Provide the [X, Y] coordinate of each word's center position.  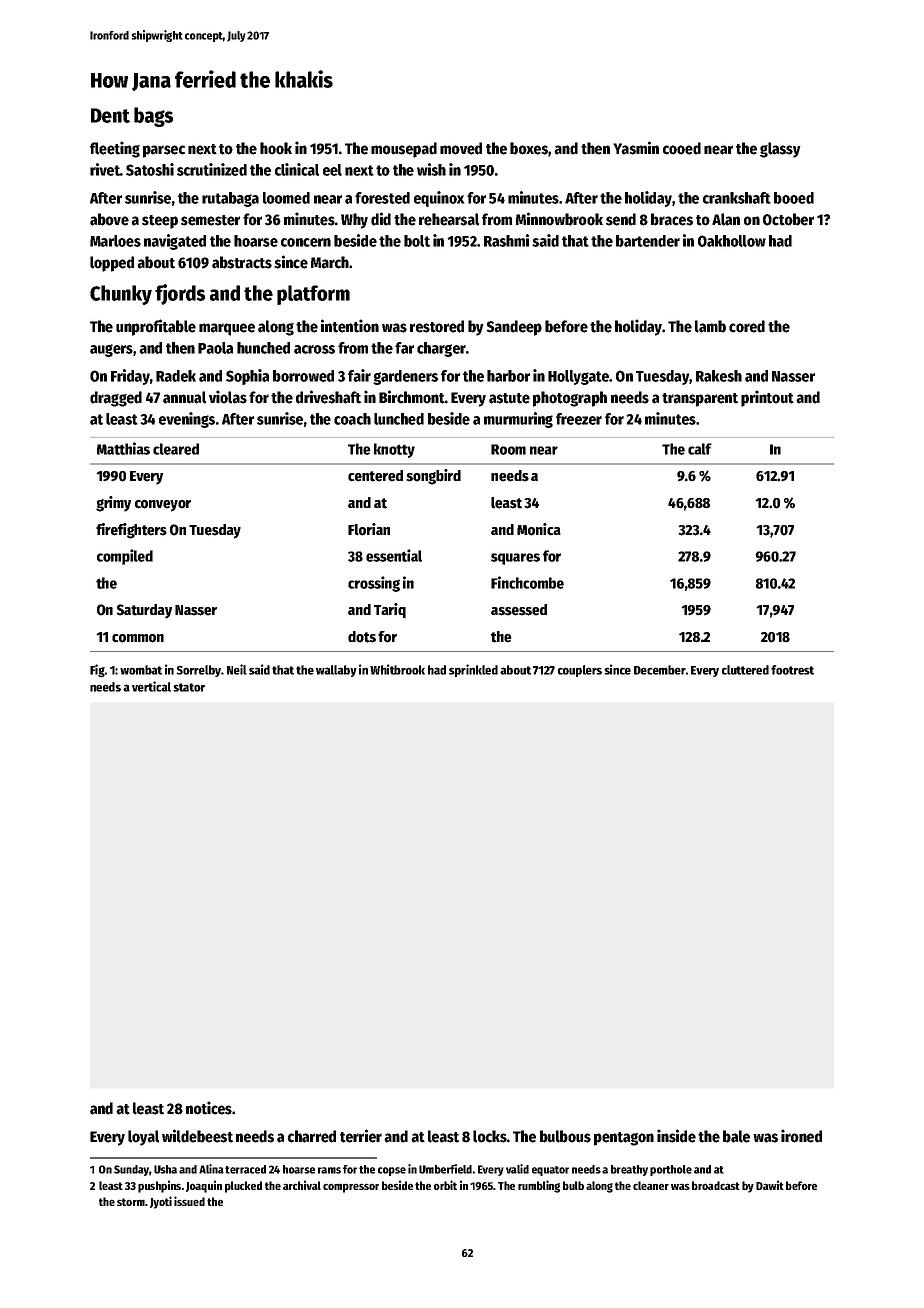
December [660, 670]
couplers [580, 671]
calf [700, 449]
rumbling [539, 1186]
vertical [151, 686]
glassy [780, 150]
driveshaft [328, 397]
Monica [539, 529]
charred [312, 1136]
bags [153, 117]
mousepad [404, 150]
